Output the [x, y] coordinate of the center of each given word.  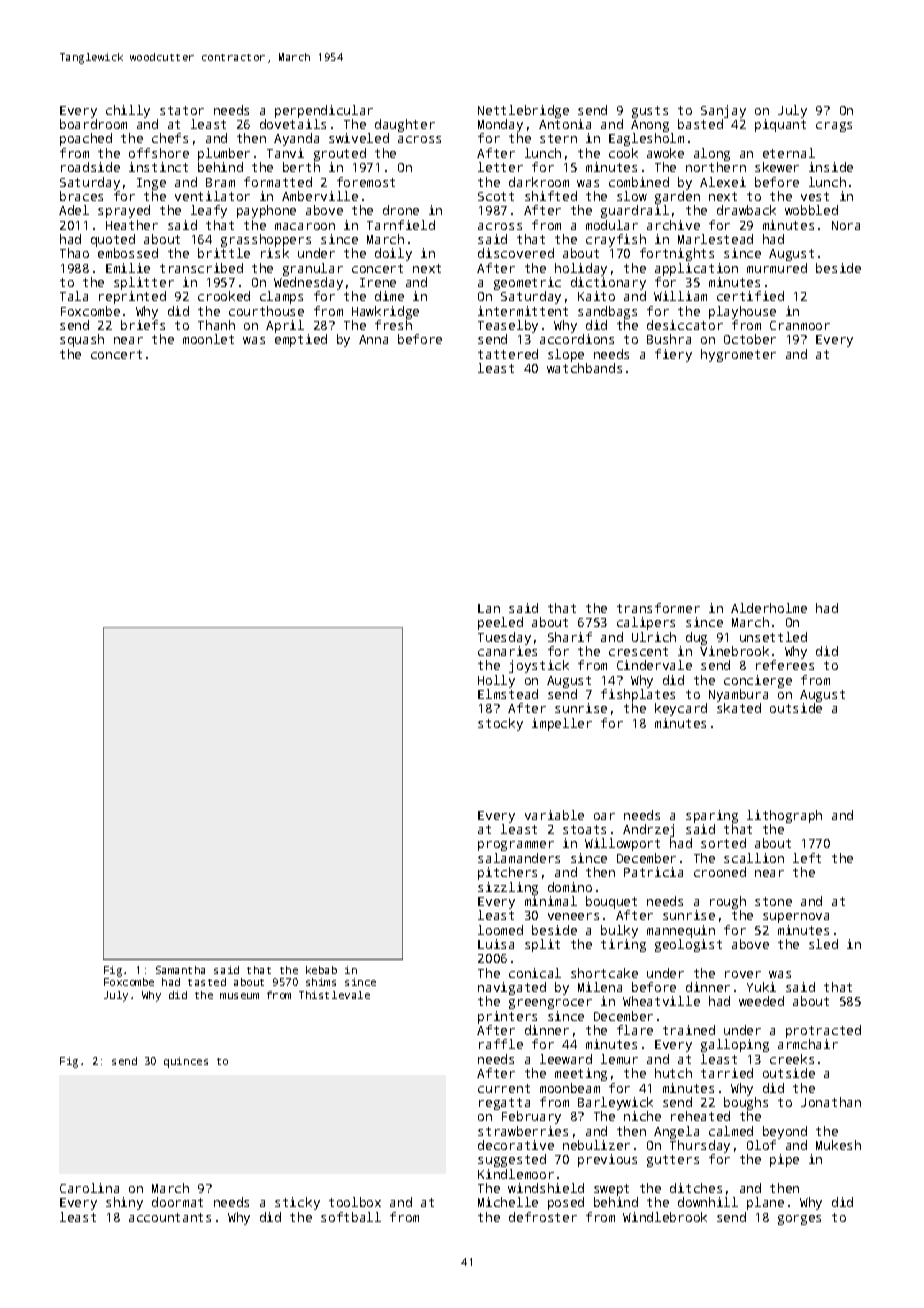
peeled [500, 623]
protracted [823, 1031]
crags [834, 127]
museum [239, 996]
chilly [128, 111]
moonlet [208, 339]
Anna [373, 339]
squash [82, 340]
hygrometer [738, 355]
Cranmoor [800, 325]
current [504, 1088]
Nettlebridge [523, 111]
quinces [186, 1062]
